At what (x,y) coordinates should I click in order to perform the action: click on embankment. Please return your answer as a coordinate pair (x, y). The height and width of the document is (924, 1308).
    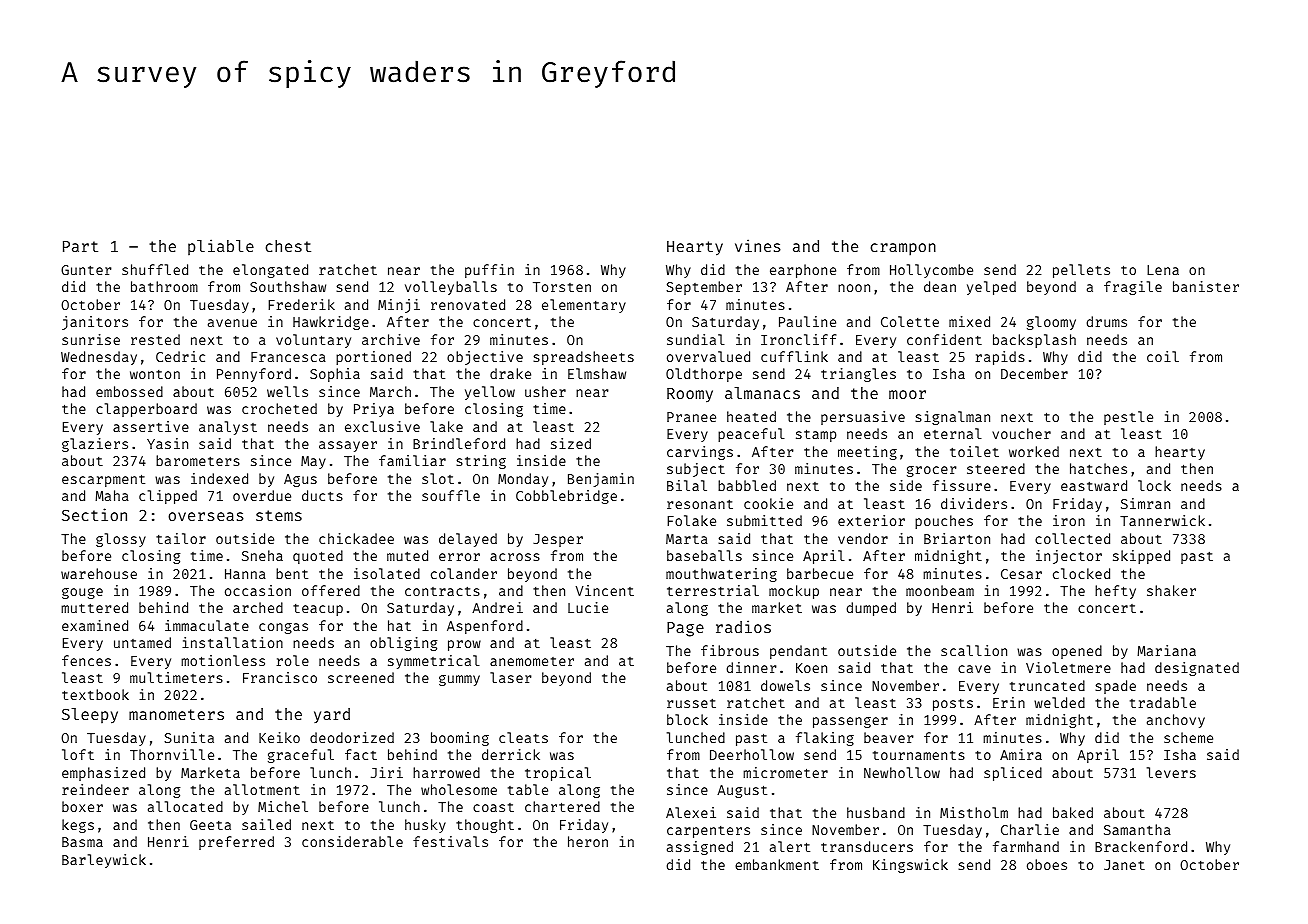
    Looking at the image, I should click on (777, 864).
